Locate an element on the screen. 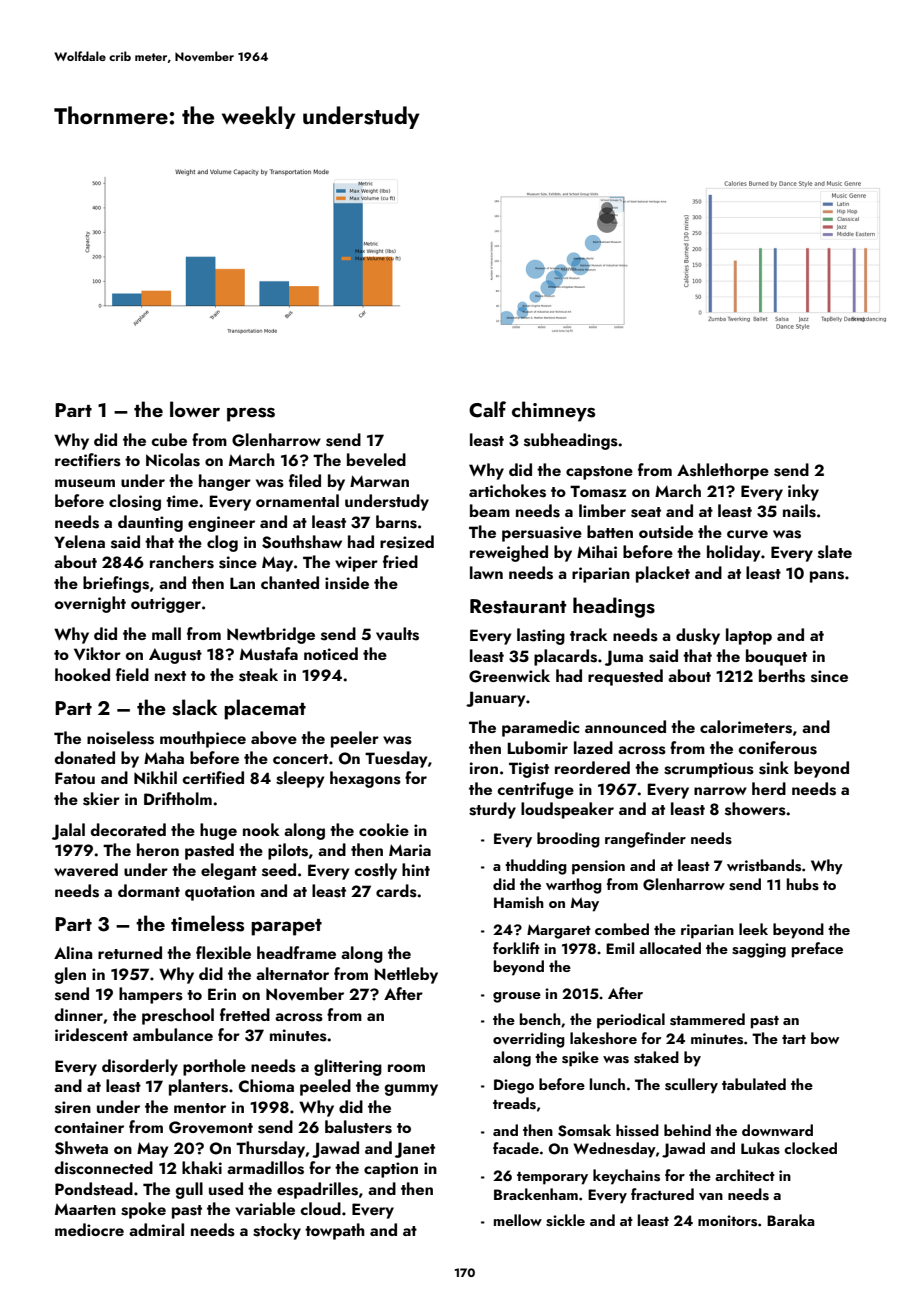  rectifiers is located at coordinates (88, 460).
